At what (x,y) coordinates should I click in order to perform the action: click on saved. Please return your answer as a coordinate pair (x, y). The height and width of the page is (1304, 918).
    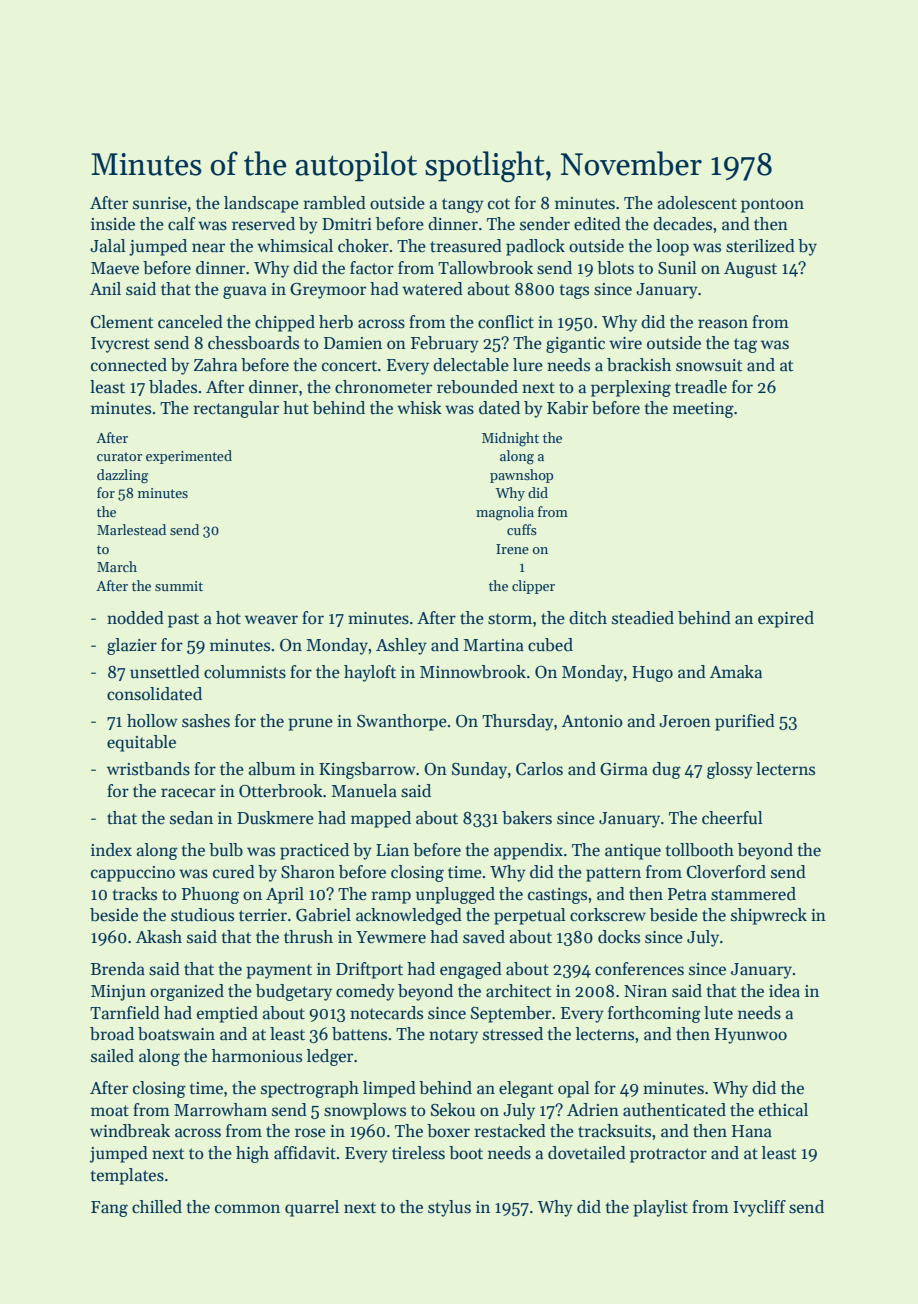
    Looking at the image, I should click on (484, 937).
